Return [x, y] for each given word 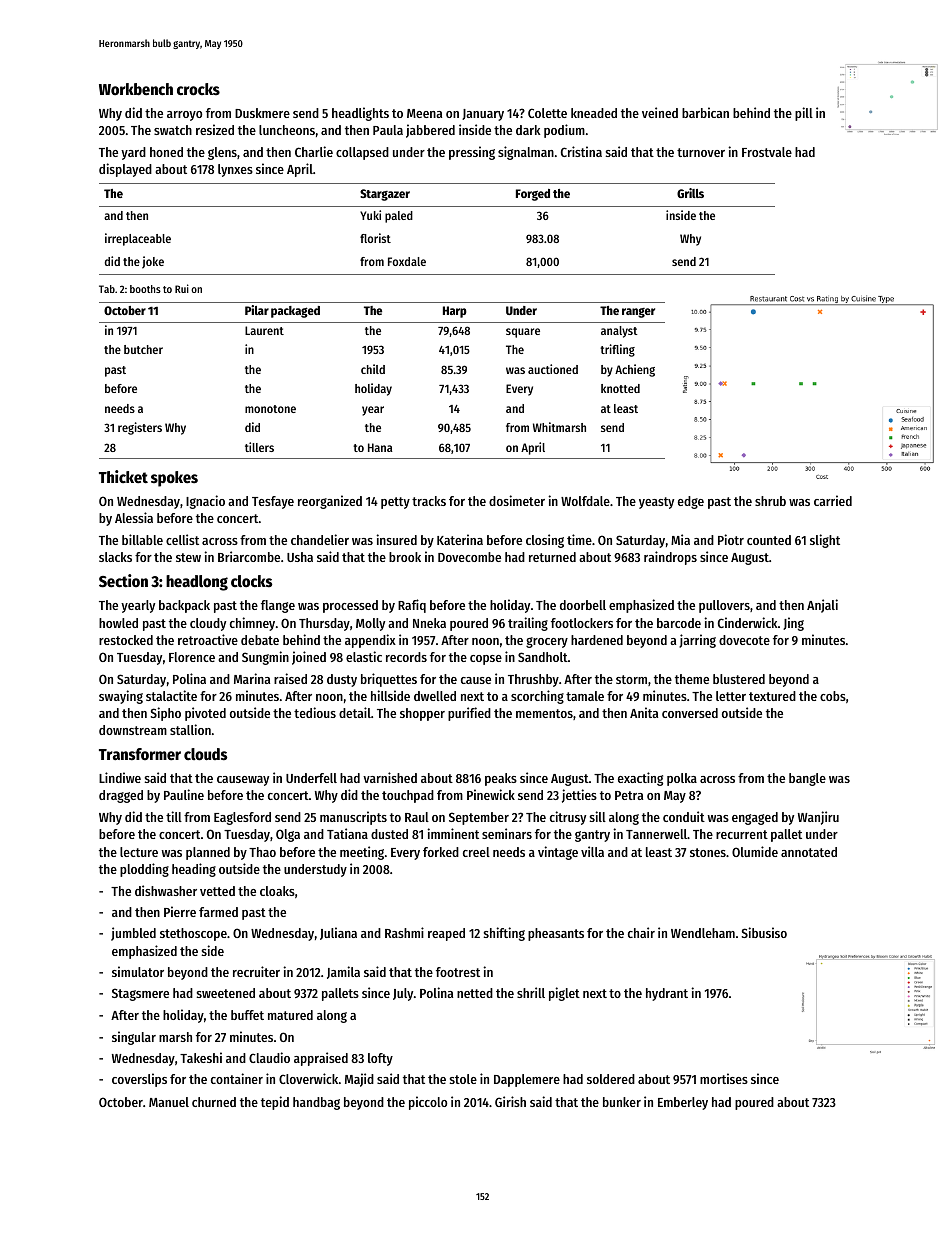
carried [833, 500]
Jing [793, 624]
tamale [585, 696]
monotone [270, 409]
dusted [389, 834]
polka [682, 779]
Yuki [370, 215]
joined [309, 658]
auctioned [553, 369]
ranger [638, 313]
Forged [533, 195]
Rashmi [404, 932]
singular [134, 1038]
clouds [205, 754]
